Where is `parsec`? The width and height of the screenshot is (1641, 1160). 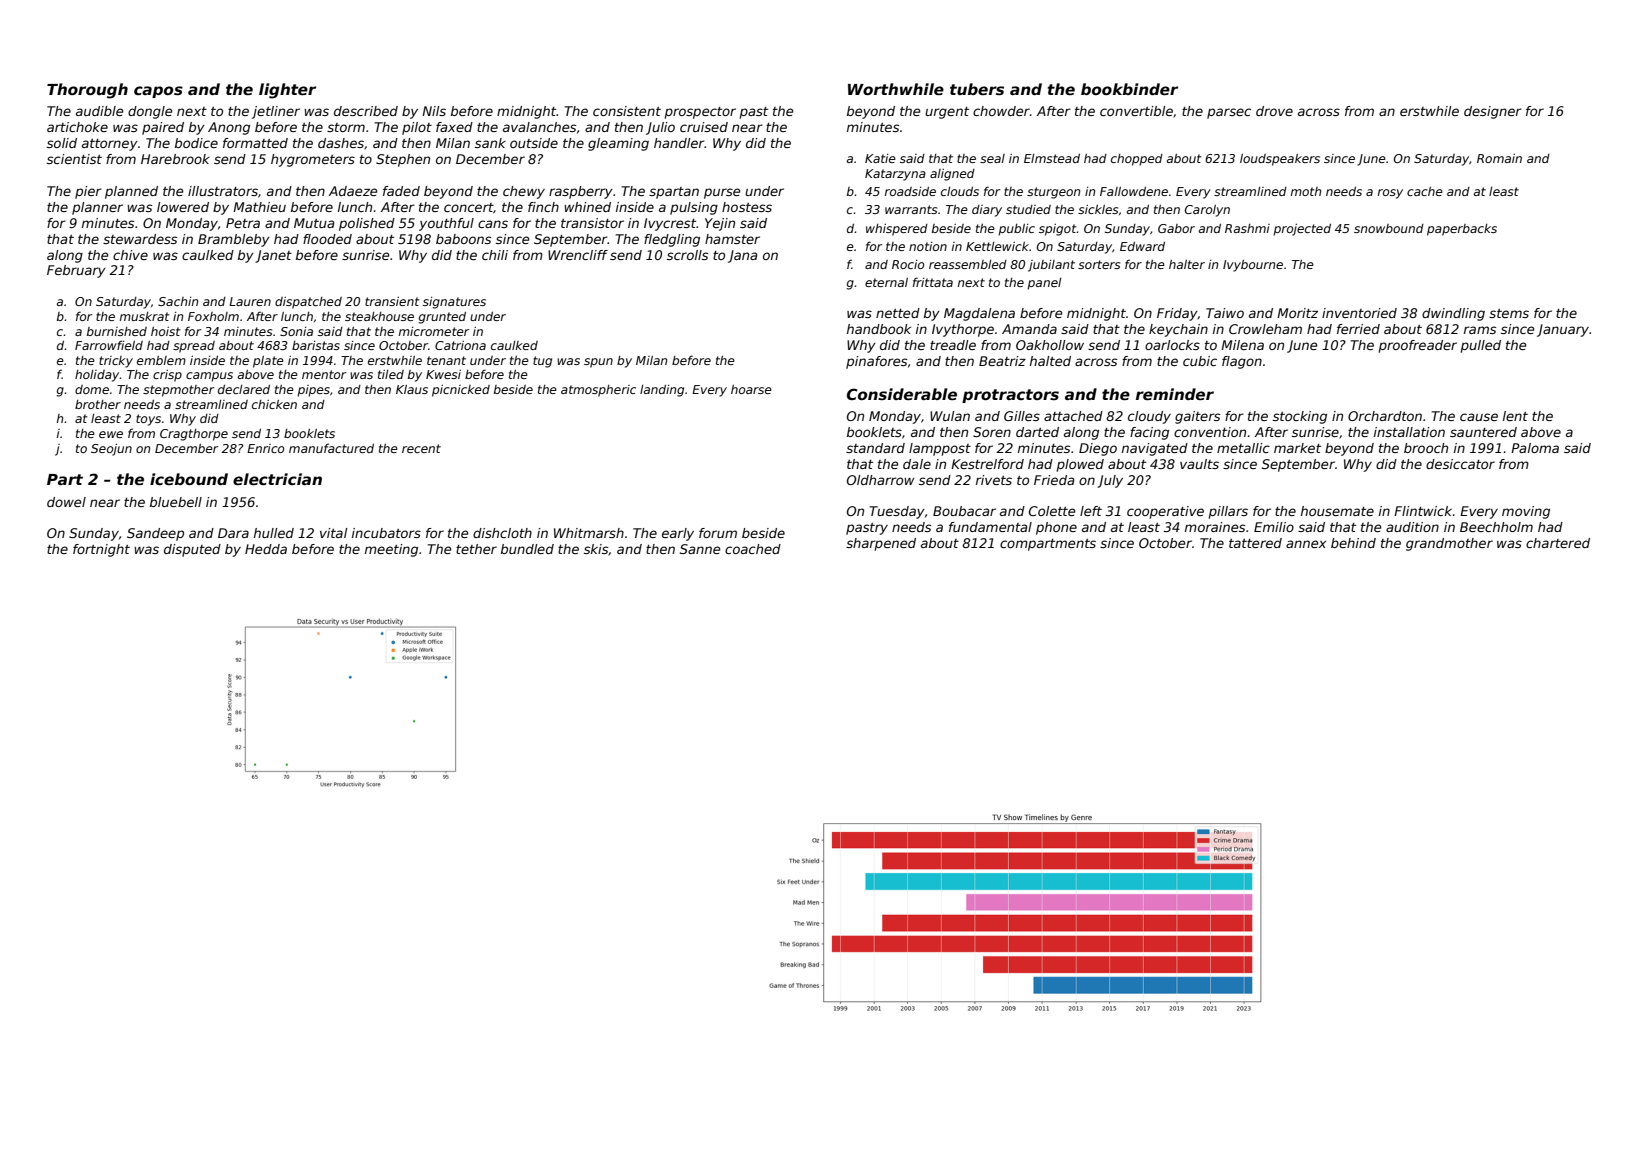 parsec is located at coordinates (1229, 113).
